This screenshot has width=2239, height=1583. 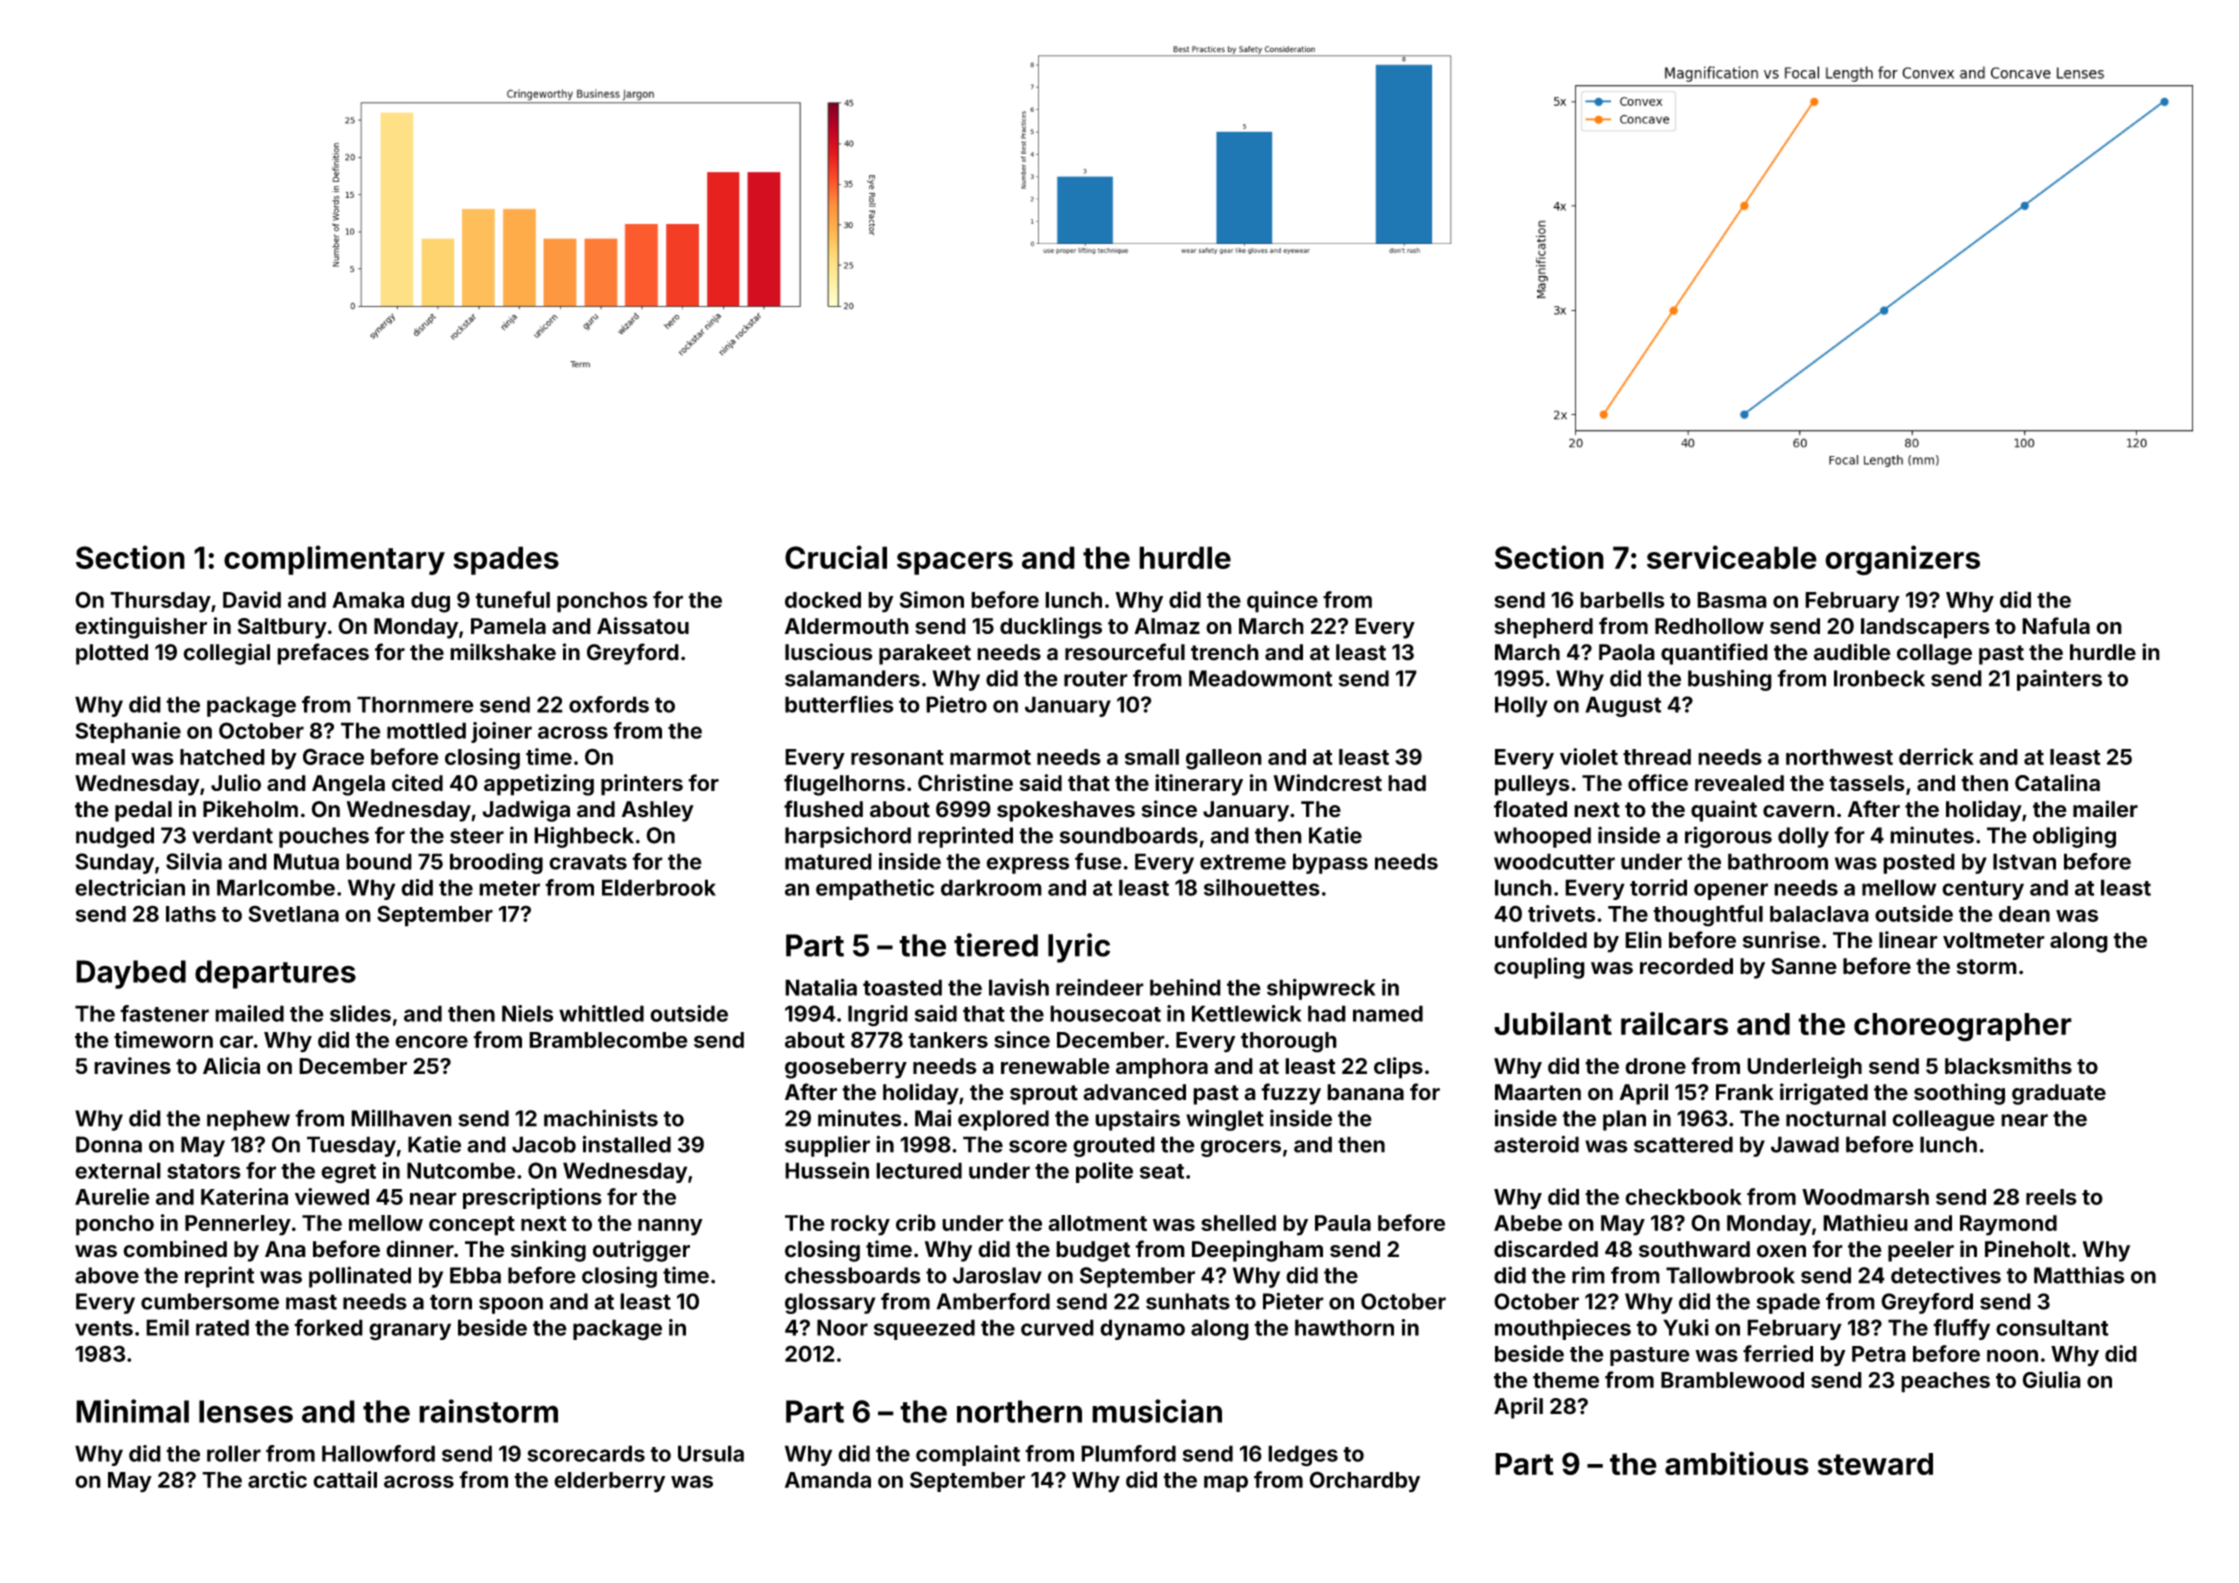 I want to click on Hallowford, so click(x=378, y=1453).
